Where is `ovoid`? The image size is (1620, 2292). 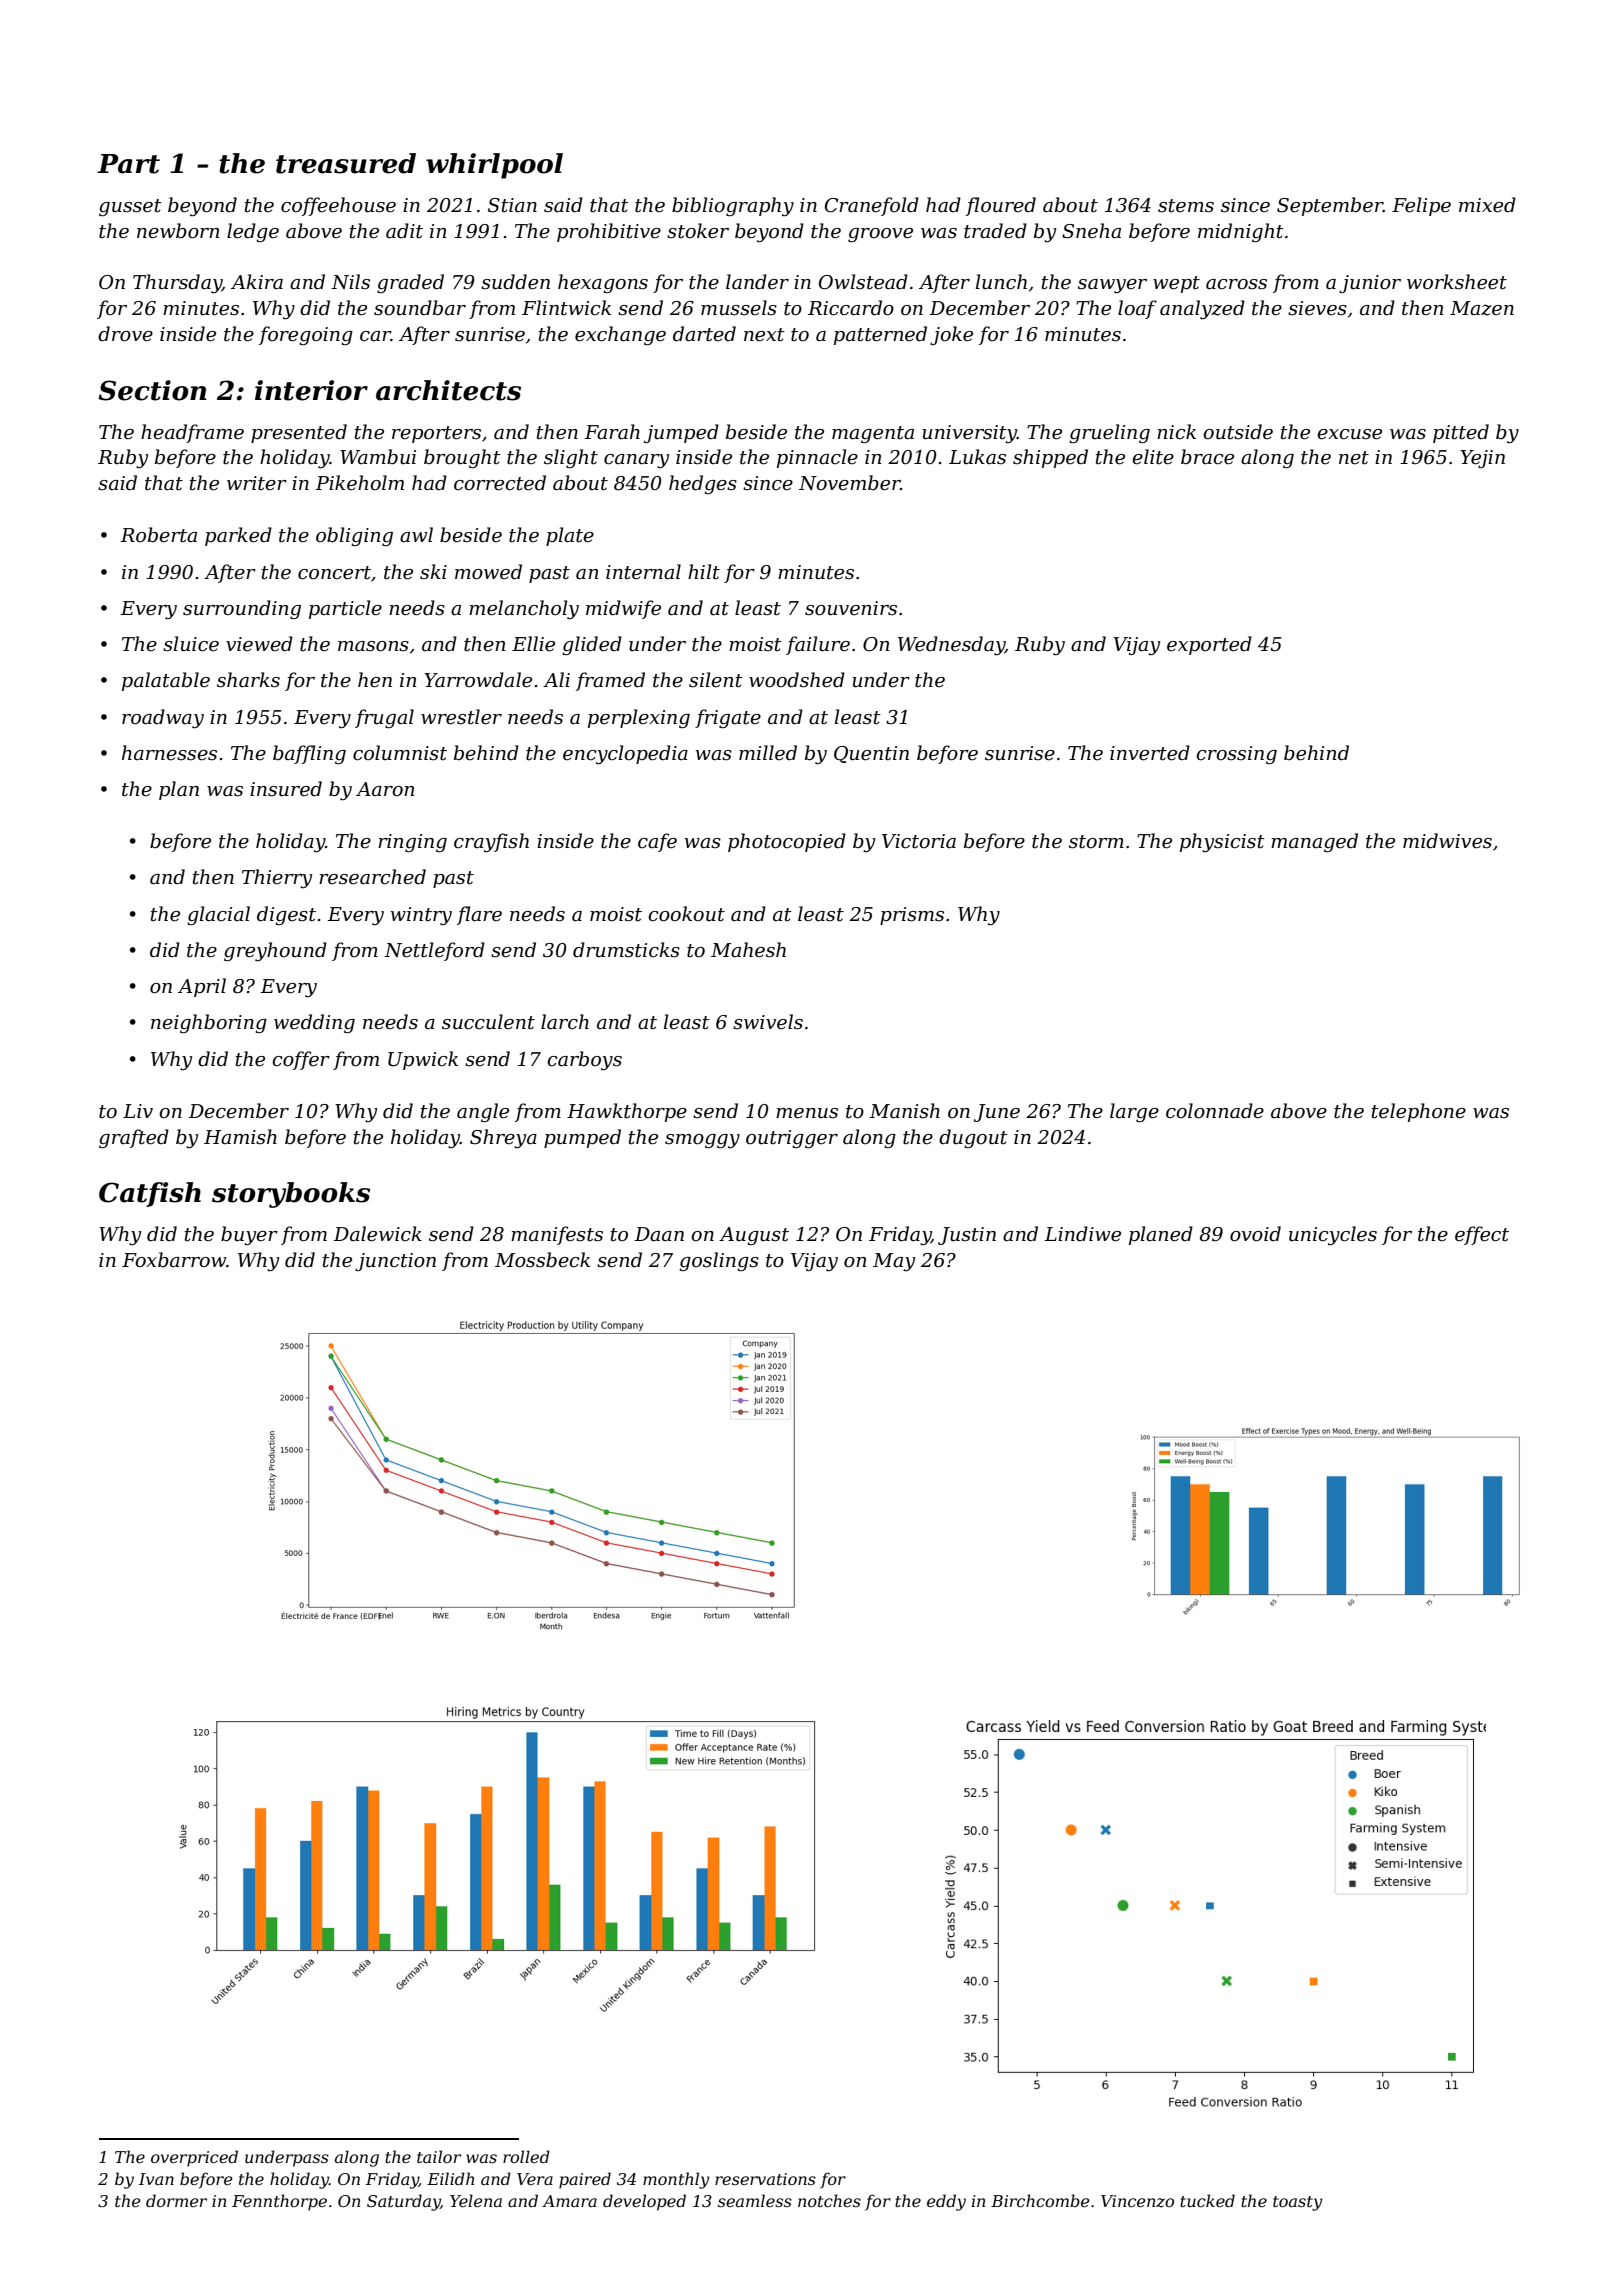
ovoid is located at coordinates (1255, 1234).
